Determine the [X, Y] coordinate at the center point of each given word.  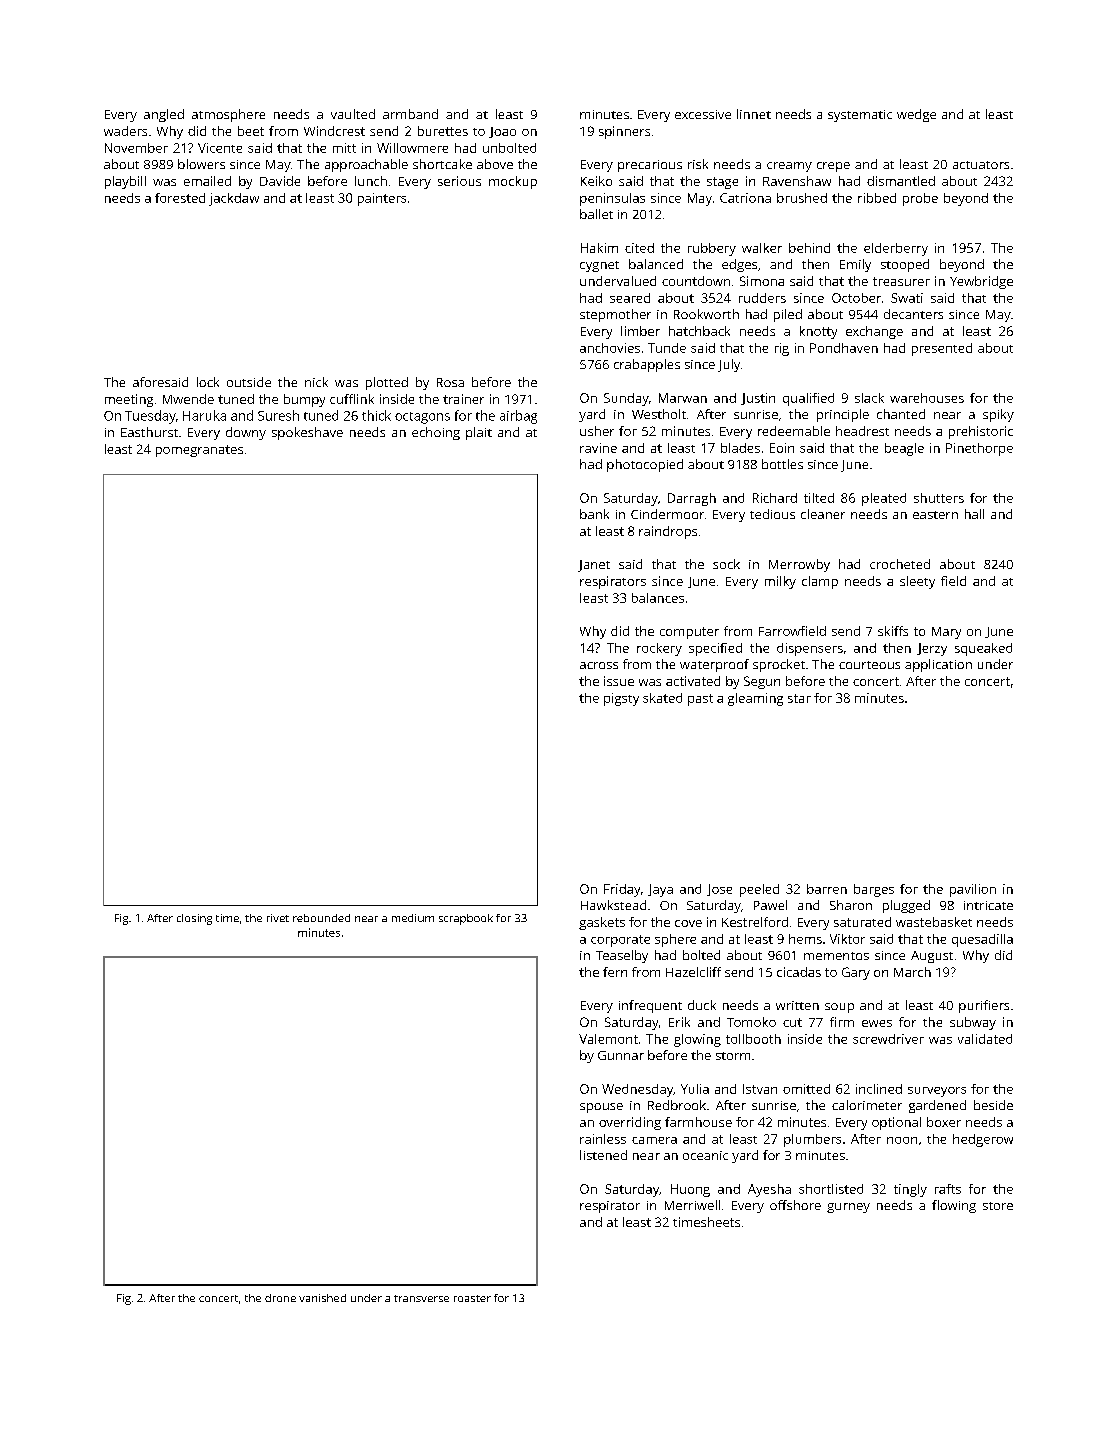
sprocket [779, 665]
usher [597, 431]
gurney [848, 1208]
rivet [278, 918]
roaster [472, 1298]
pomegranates [199, 451]
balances [658, 598]
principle [843, 415]
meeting [129, 400]
